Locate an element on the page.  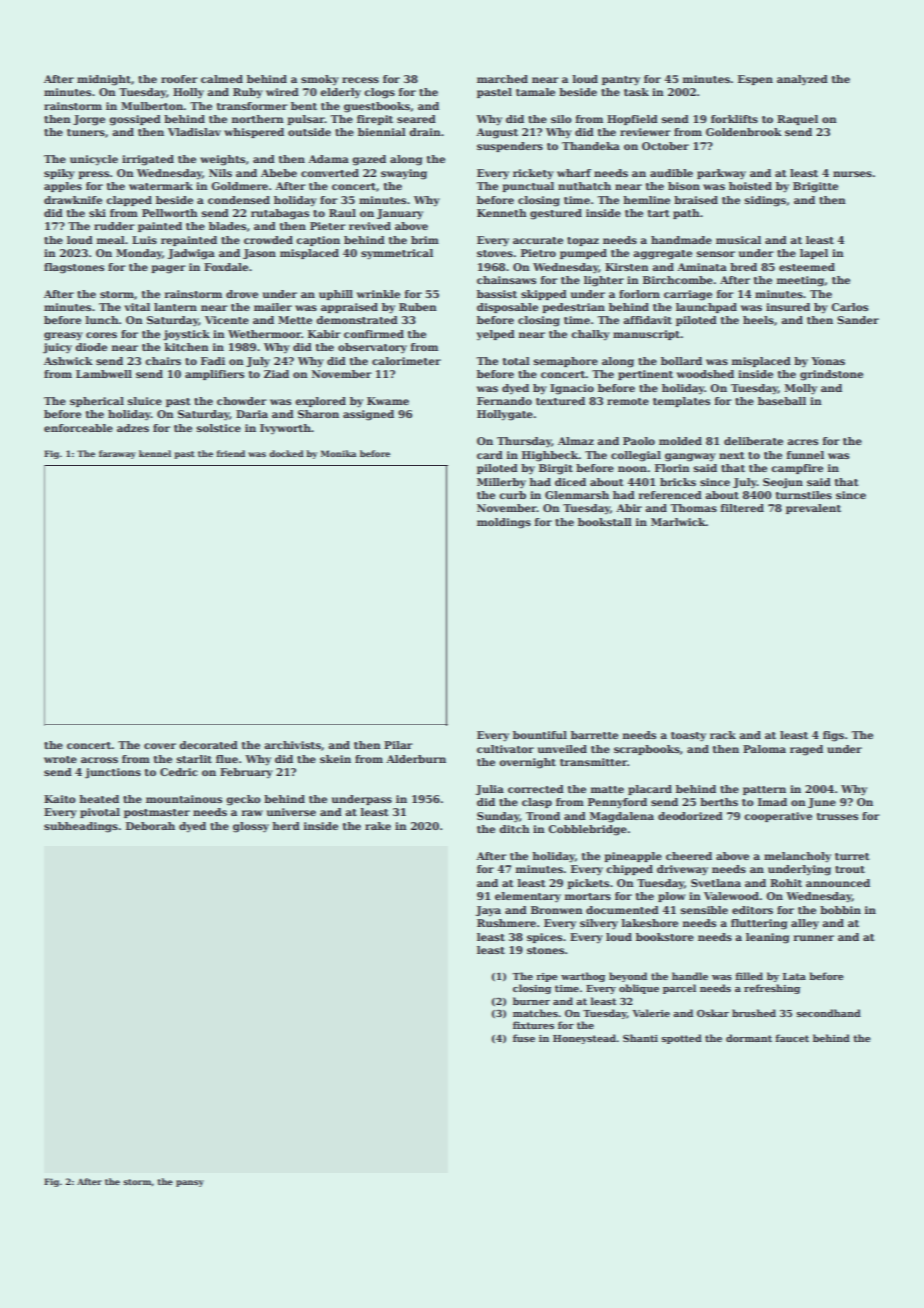
Oskar is located at coordinates (713, 1013).
